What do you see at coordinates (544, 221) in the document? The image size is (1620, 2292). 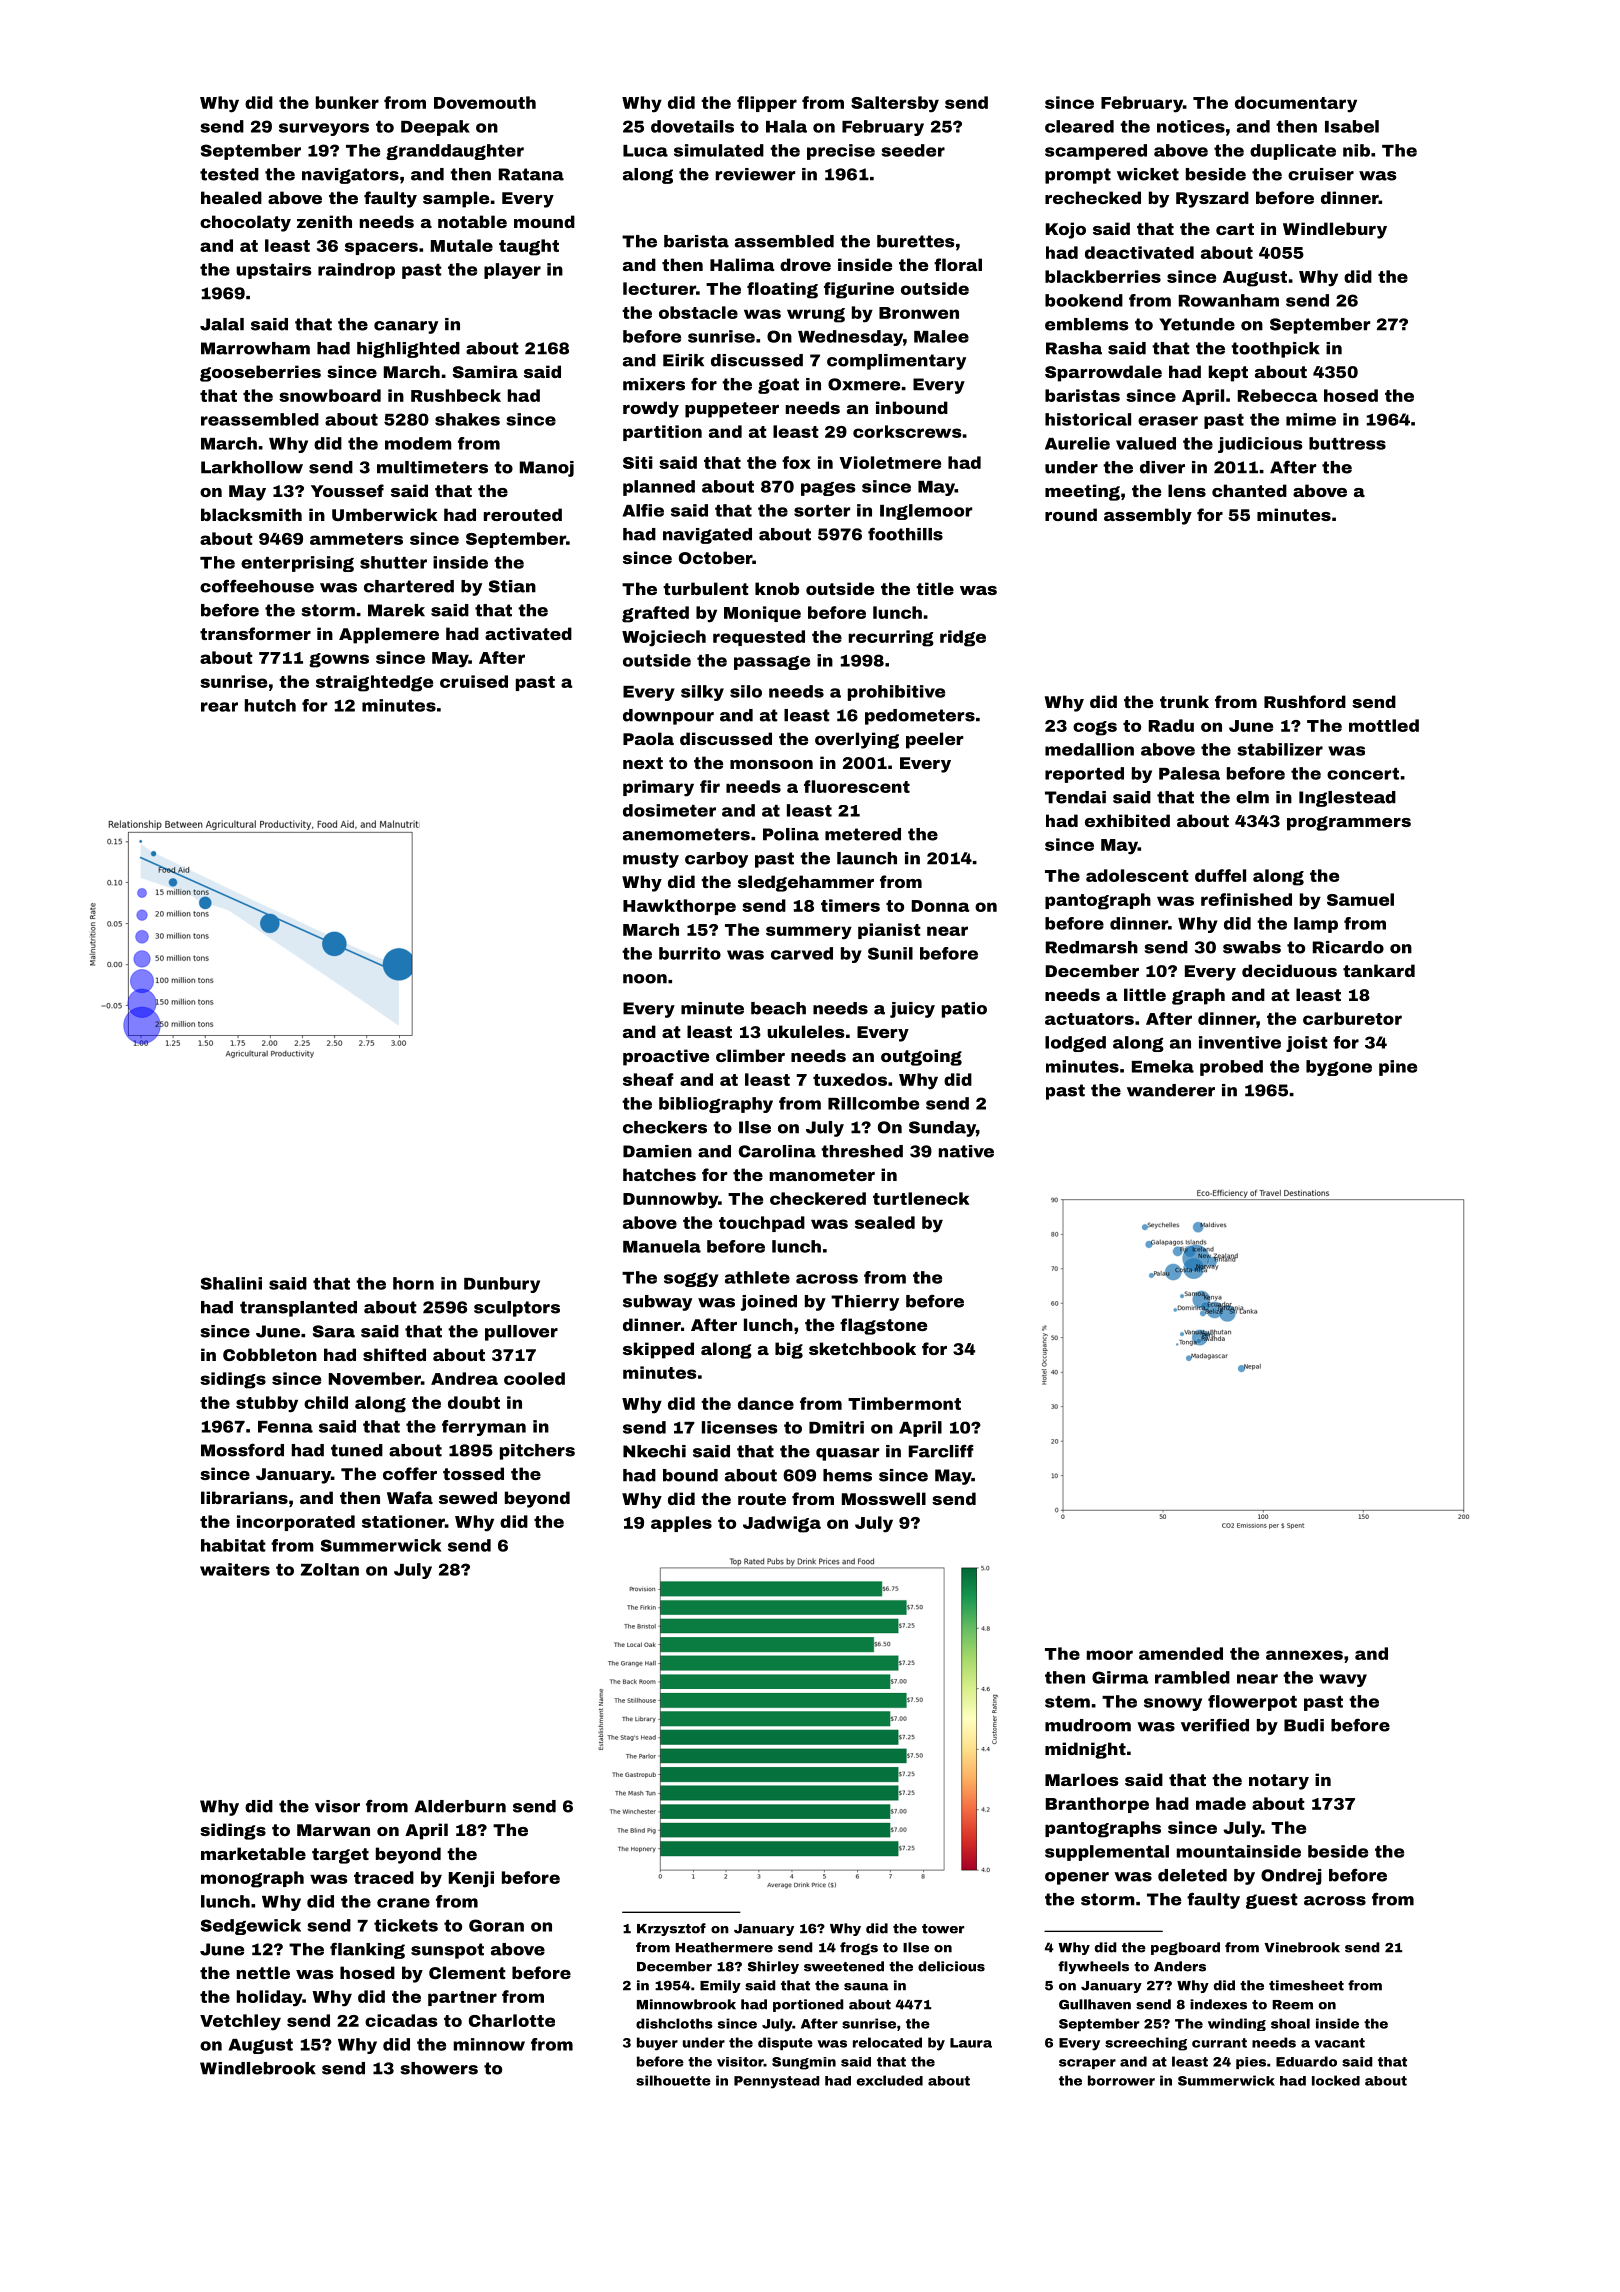 I see `mound` at bounding box center [544, 221].
